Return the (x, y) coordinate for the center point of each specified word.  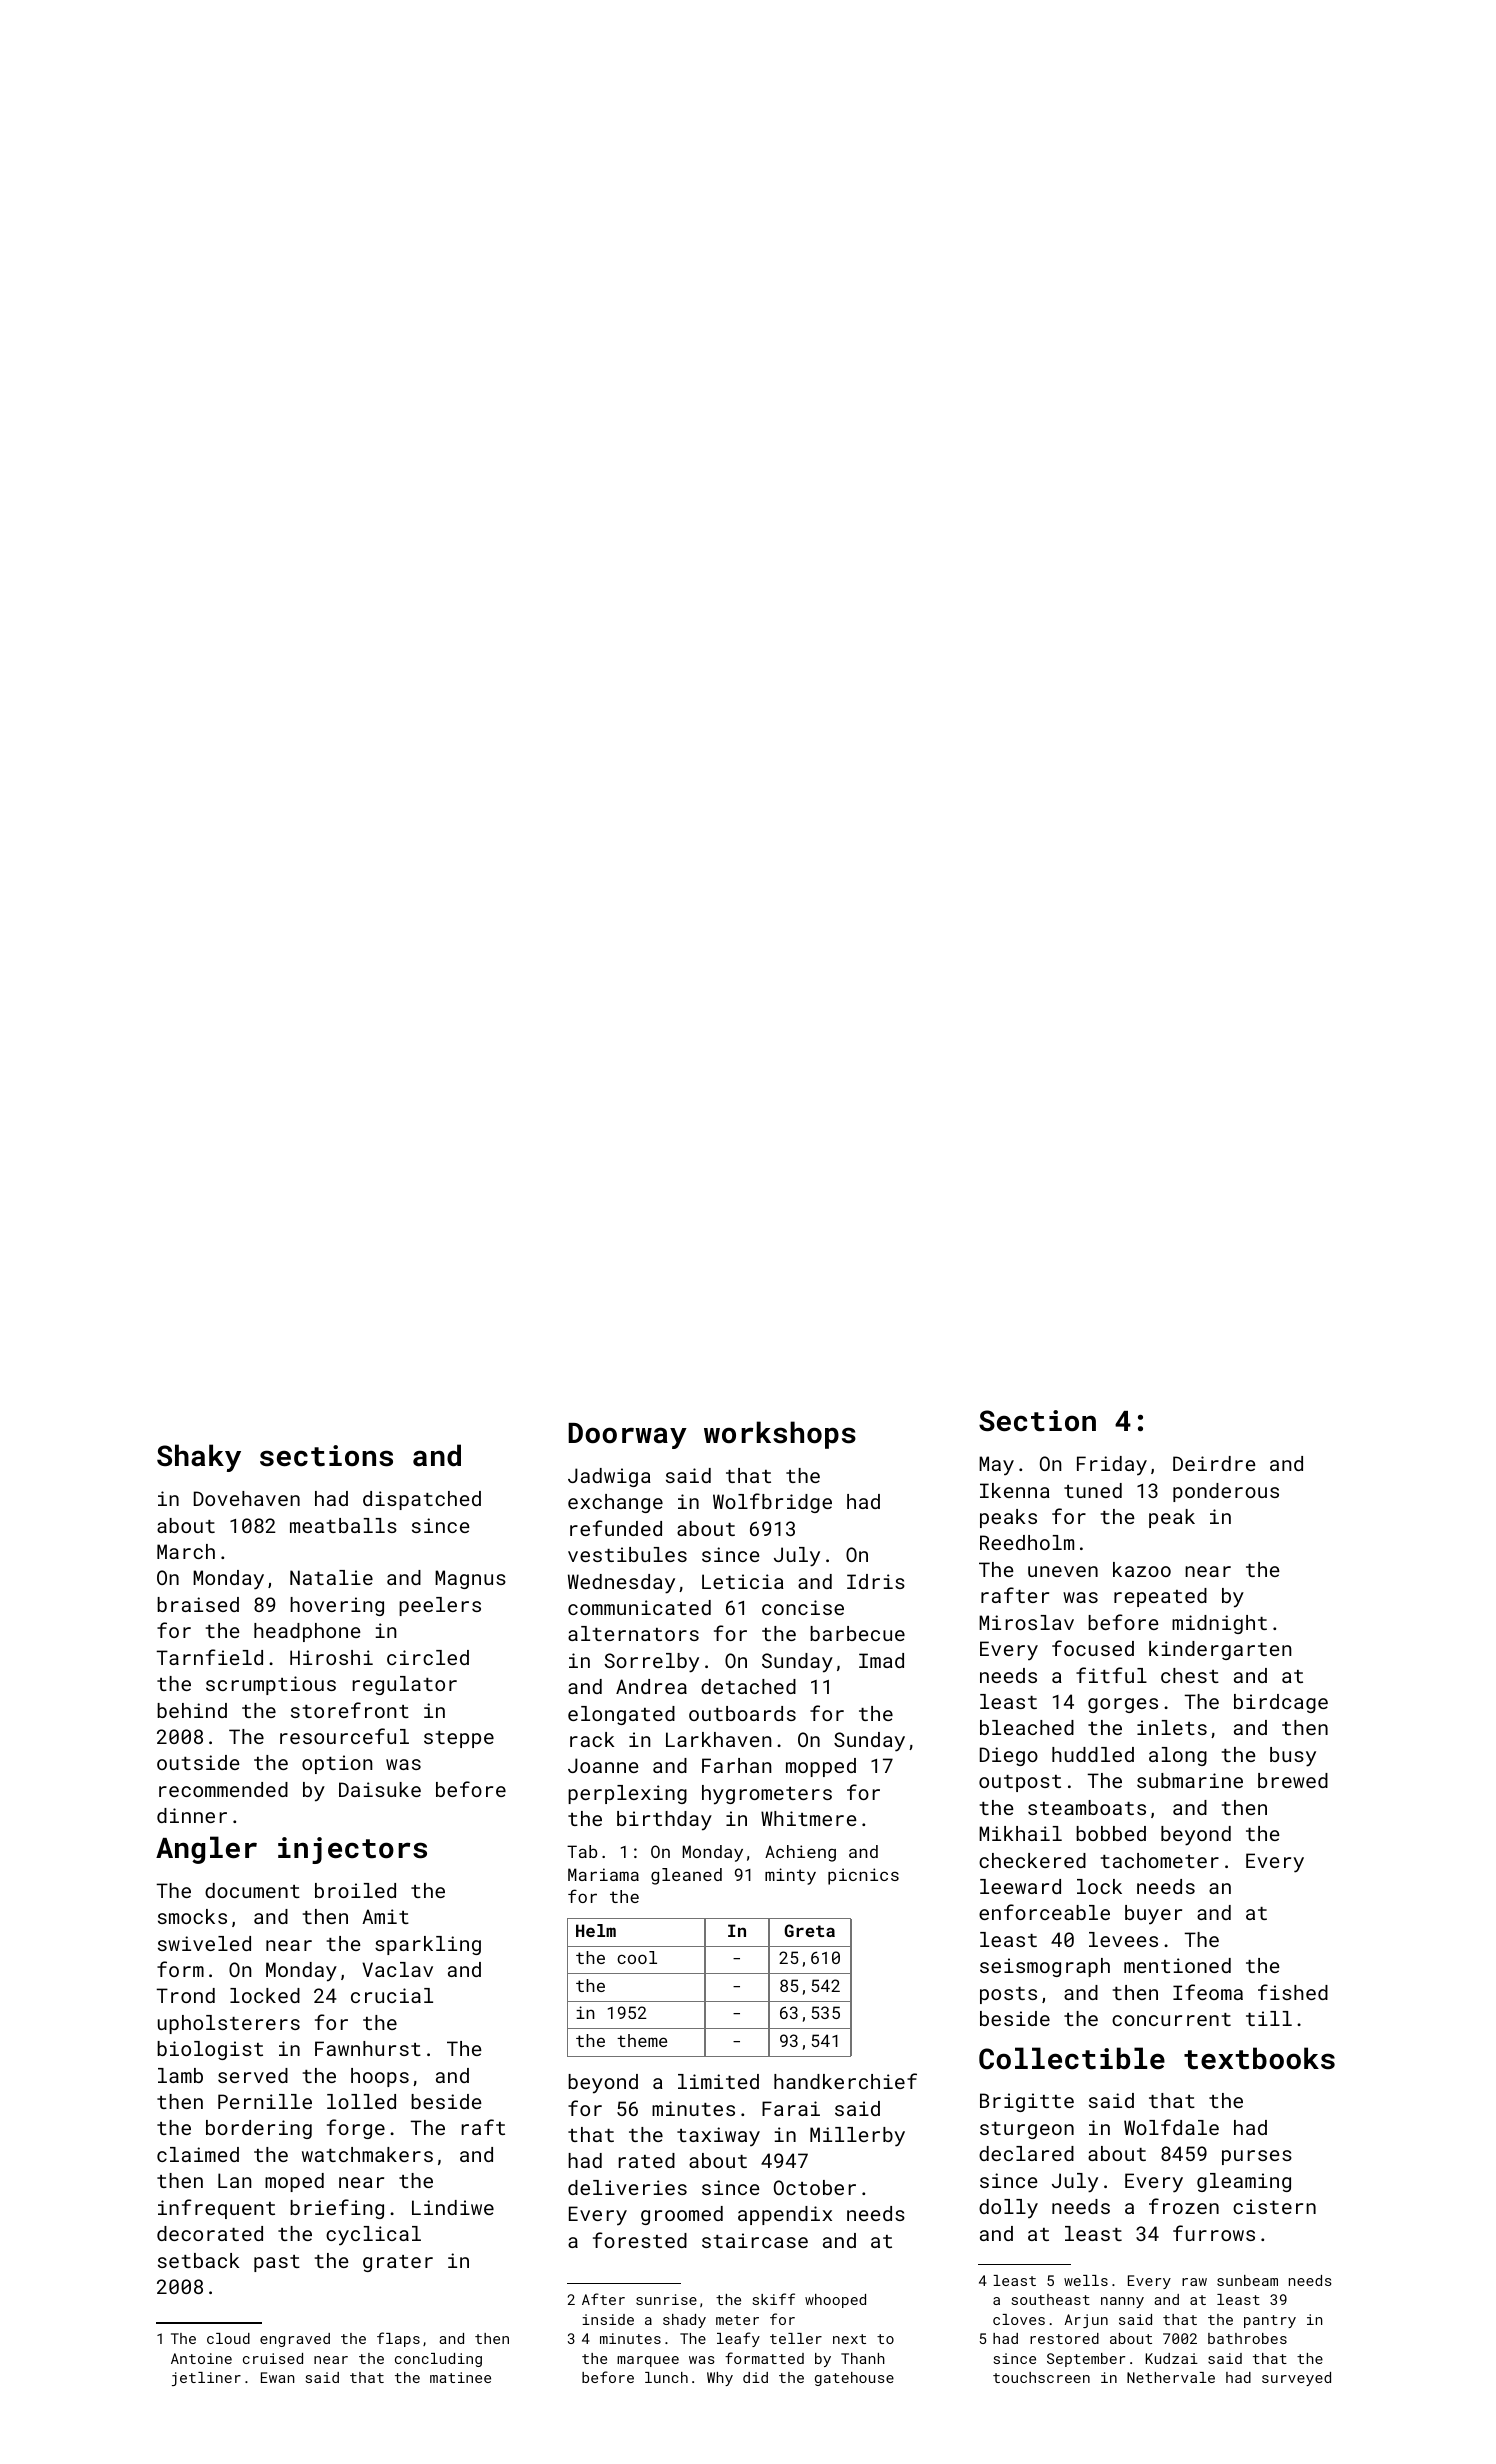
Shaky (199, 1458)
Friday (1112, 1465)
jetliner (206, 2379)
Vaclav (397, 1969)
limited (718, 2081)
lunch (666, 2377)
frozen (1184, 2206)
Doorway (627, 1436)
